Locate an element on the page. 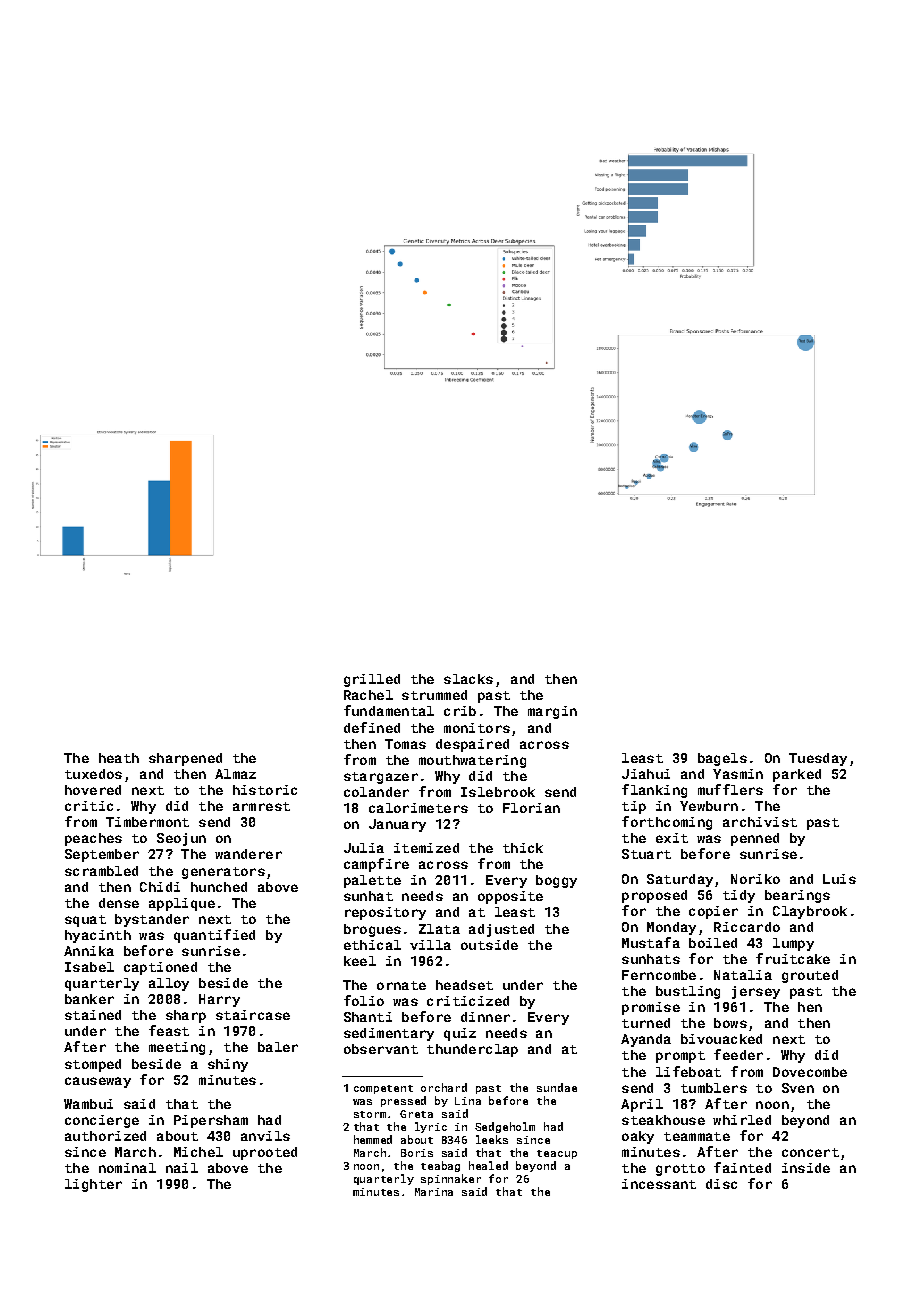 The image size is (924, 1308). lighter is located at coordinates (93, 1185).
